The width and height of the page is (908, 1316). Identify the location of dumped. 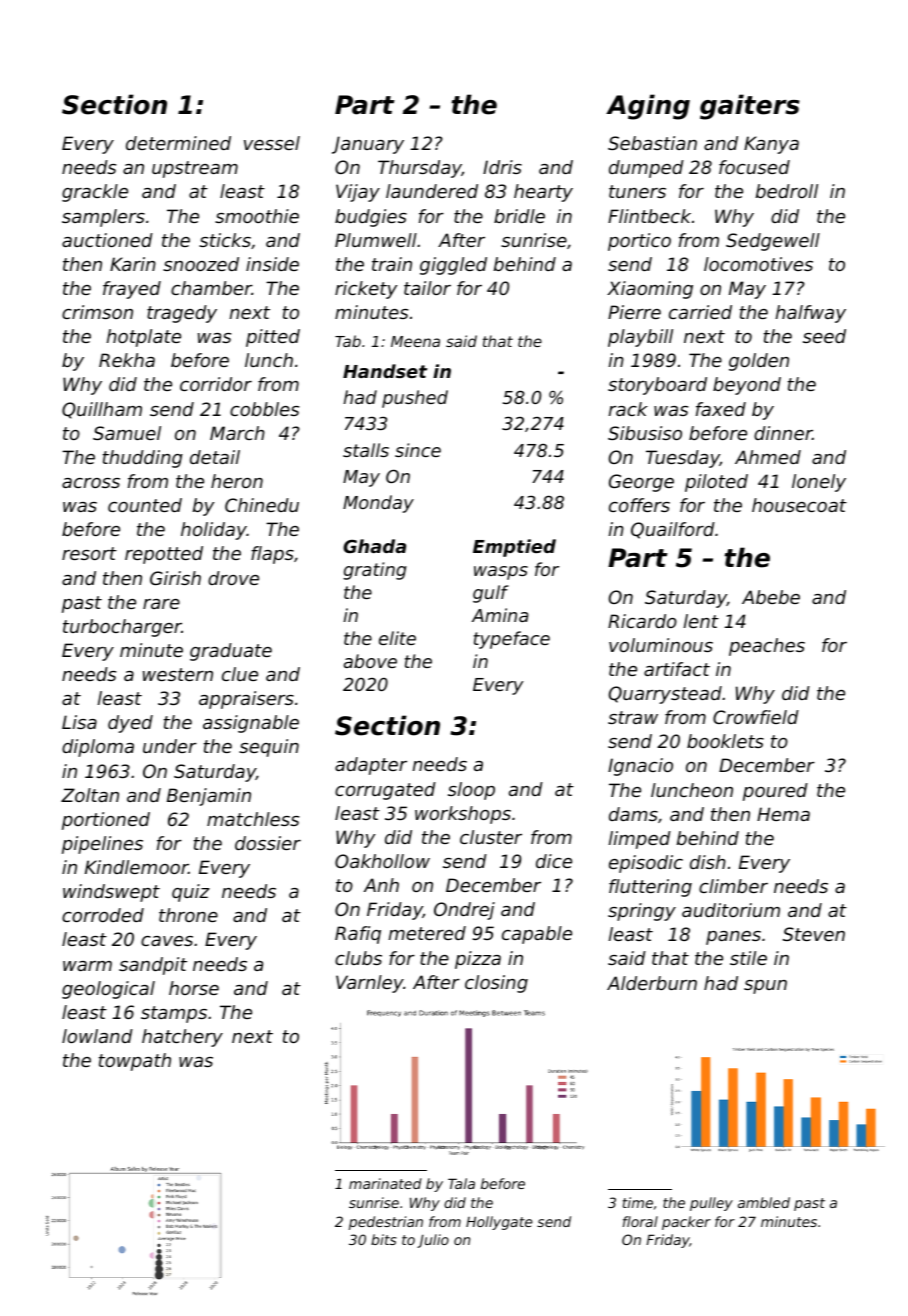
(646, 169).
